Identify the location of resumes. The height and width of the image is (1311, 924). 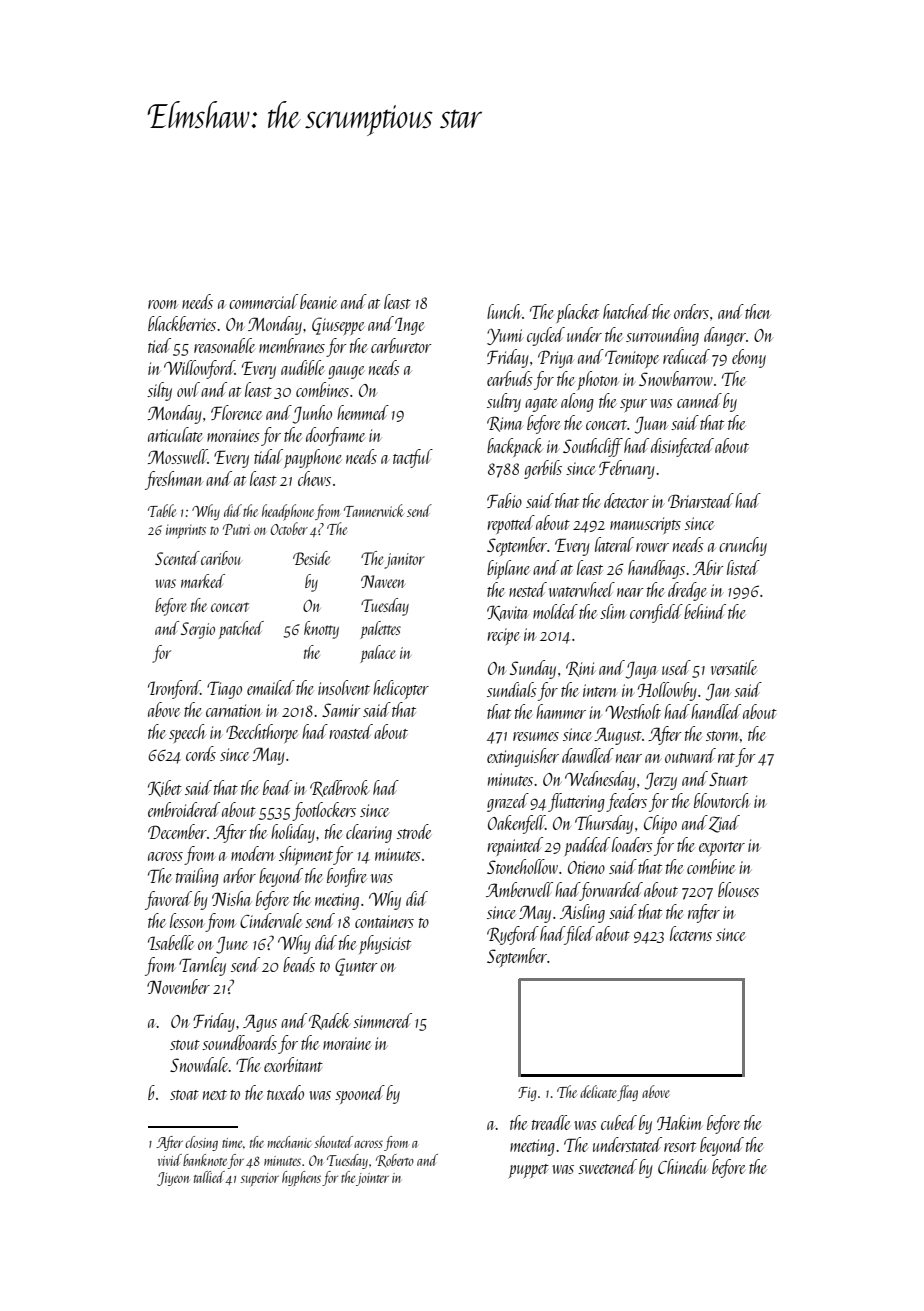
(536, 736).
